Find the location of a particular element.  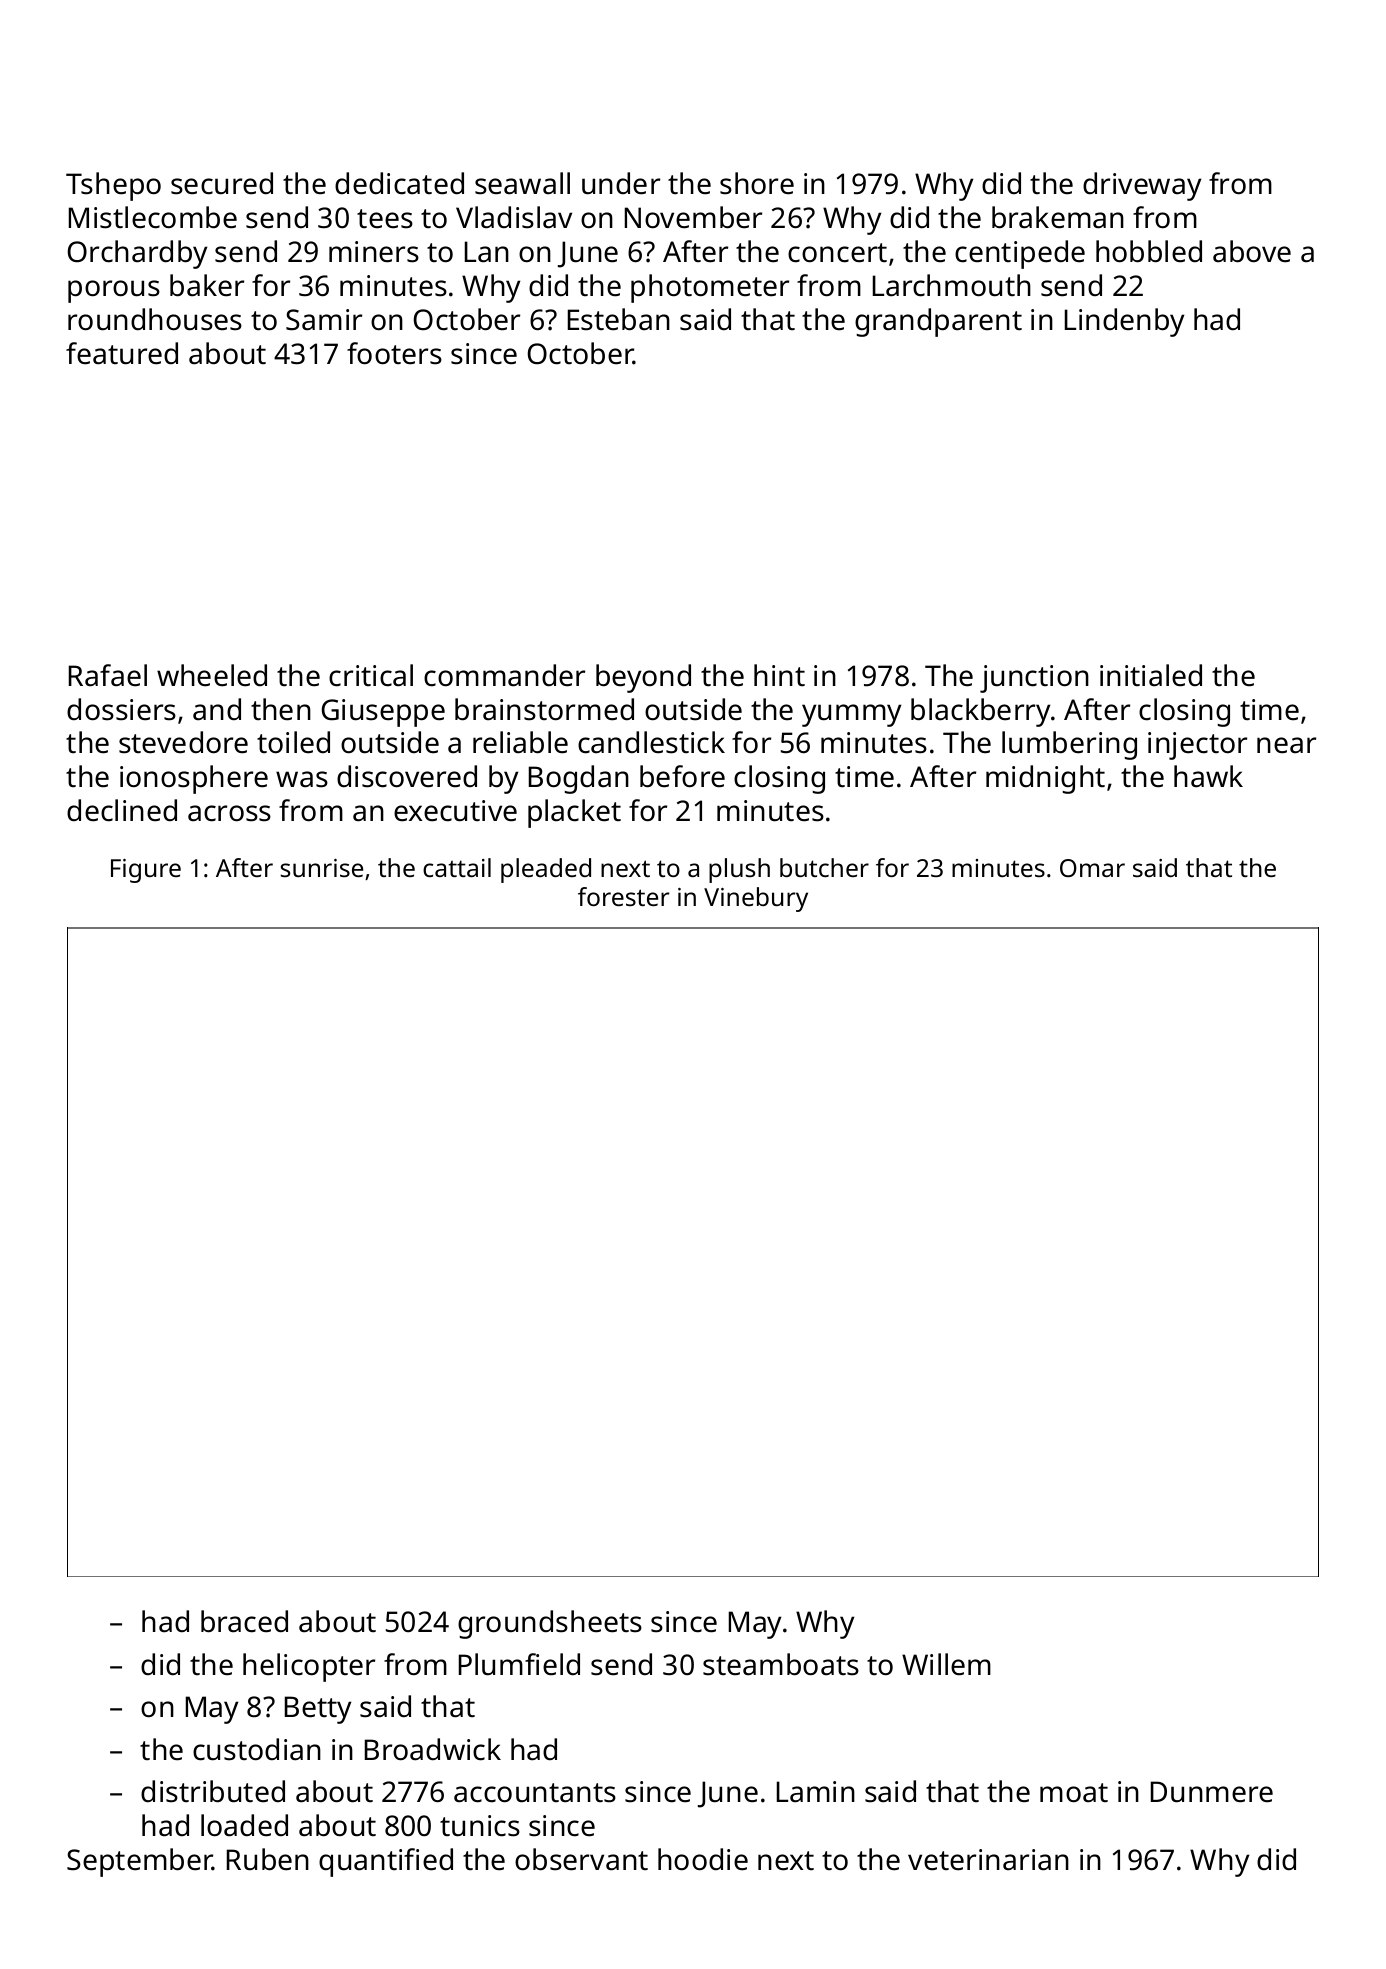

secured is located at coordinates (222, 183).
